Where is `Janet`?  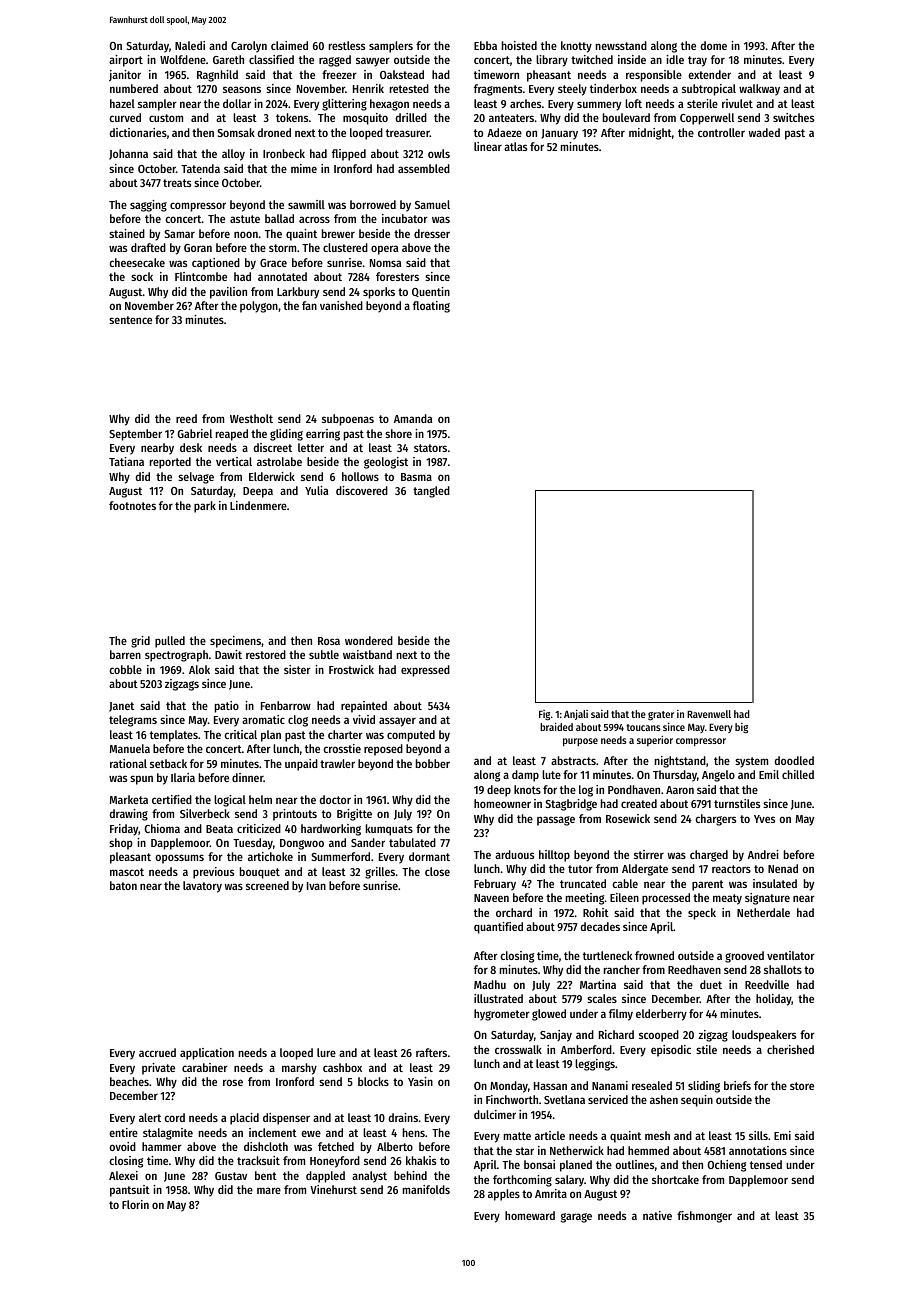 Janet is located at coordinates (121, 707).
